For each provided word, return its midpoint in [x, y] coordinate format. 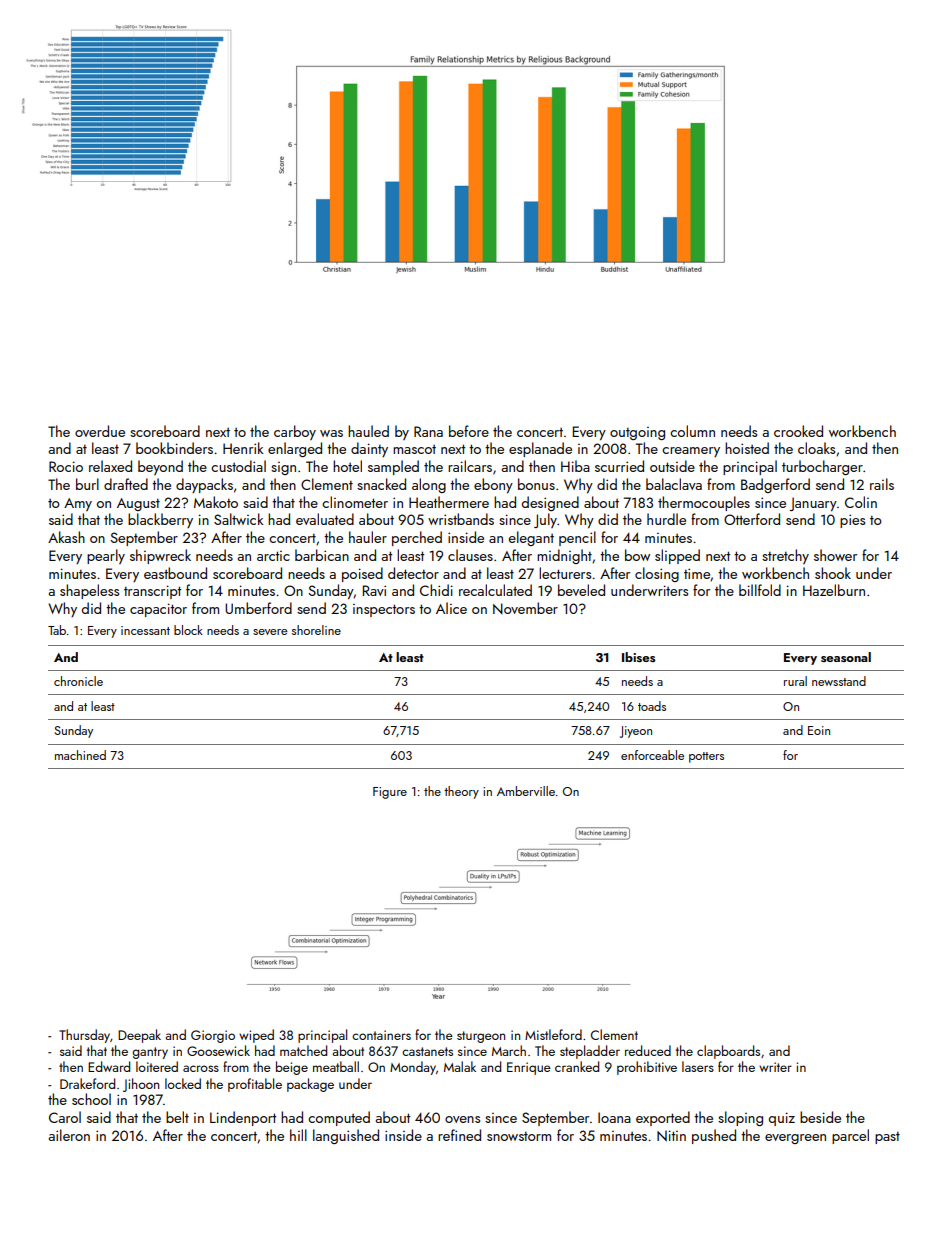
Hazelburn [834, 590]
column [692, 431]
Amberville [526, 791]
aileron [69, 1135]
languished [346, 1136]
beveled [581, 590]
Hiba [575, 466]
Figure [390, 793]
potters [706, 757]
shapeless [89, 591]
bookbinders [174, 448]
